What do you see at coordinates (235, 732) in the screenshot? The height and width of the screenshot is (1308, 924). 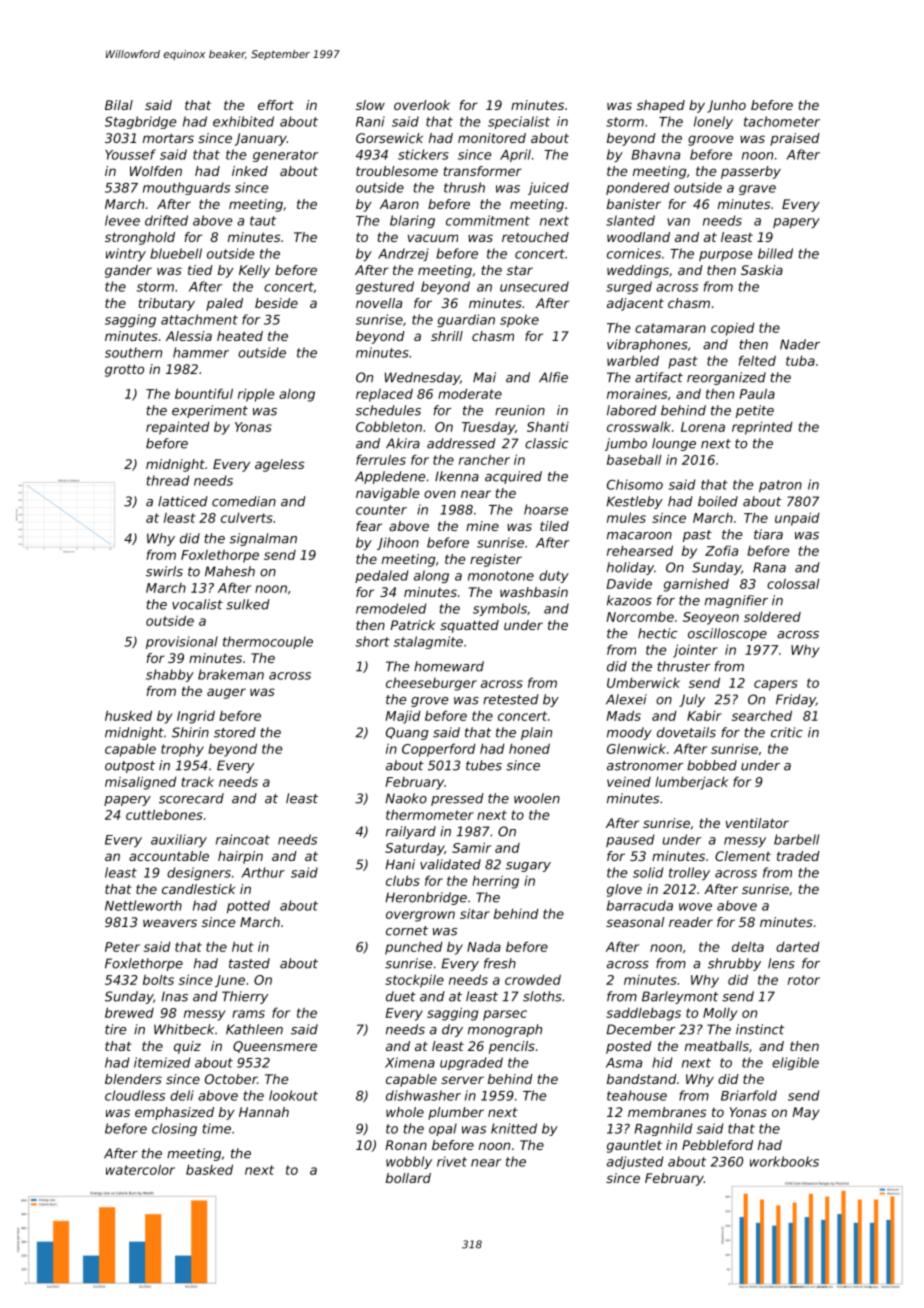 I see `stored` at bounding box center [235, 732].
